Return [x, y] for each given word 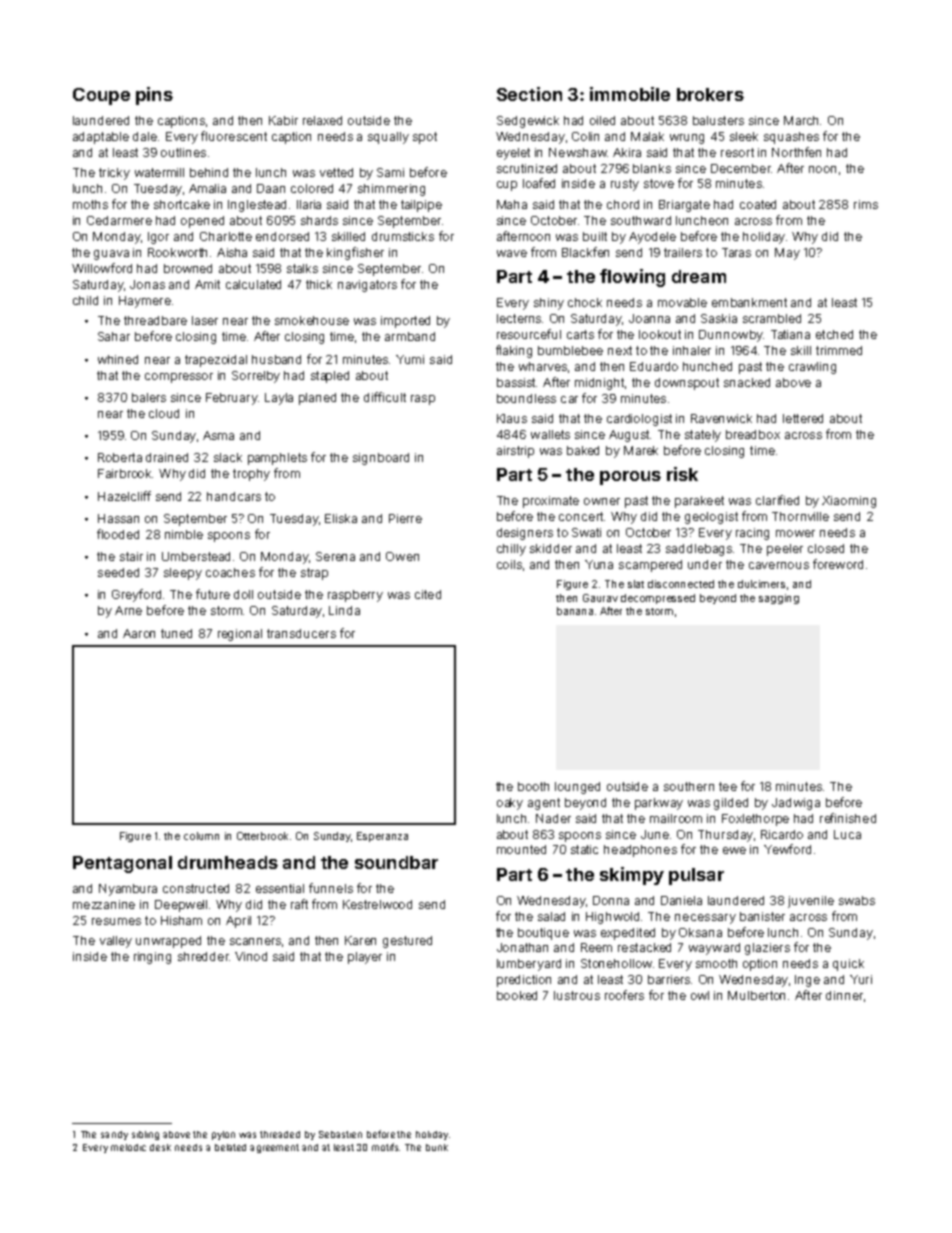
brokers [710, 94]
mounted [521, 849]
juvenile [811, 902]
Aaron [139, 633]
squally [388, 138]
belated [230, 1147]
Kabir [283, 120]
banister [762, 916]
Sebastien [340, 1134]
